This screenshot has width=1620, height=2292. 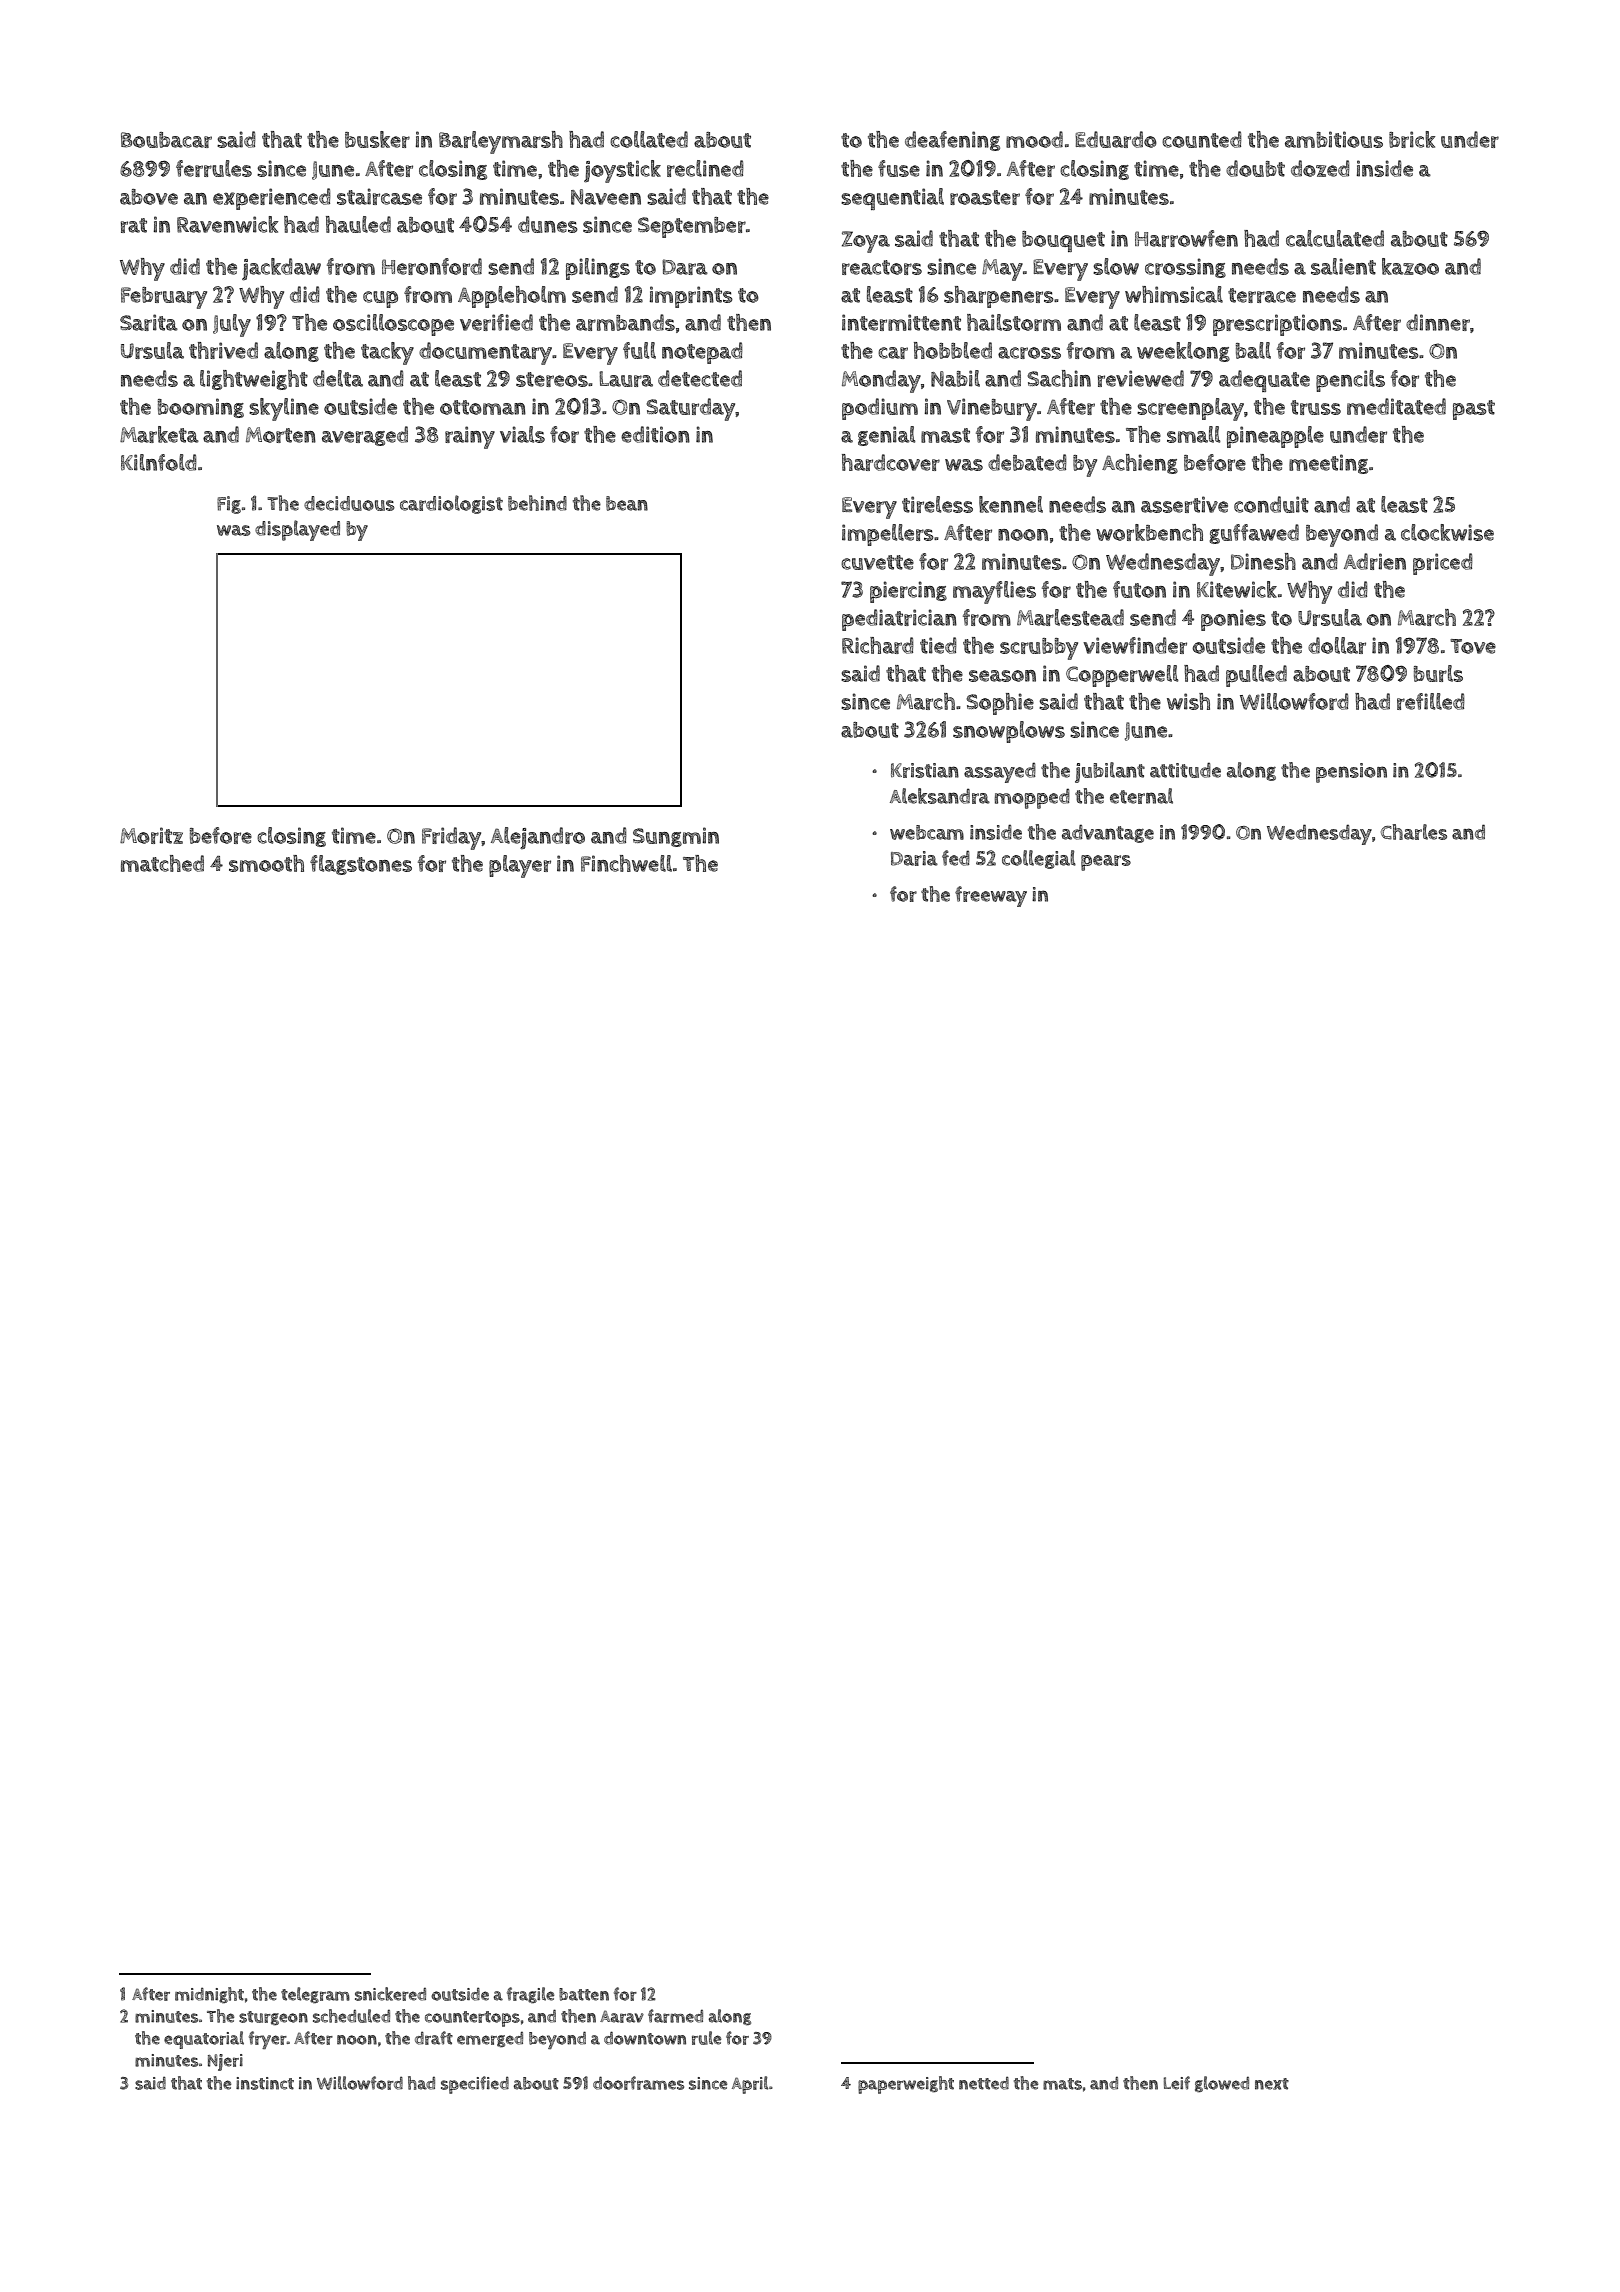 What do you see at coordinates (232, 325) in the screenshot?
I see `July` at bounding box center [232, 325].
